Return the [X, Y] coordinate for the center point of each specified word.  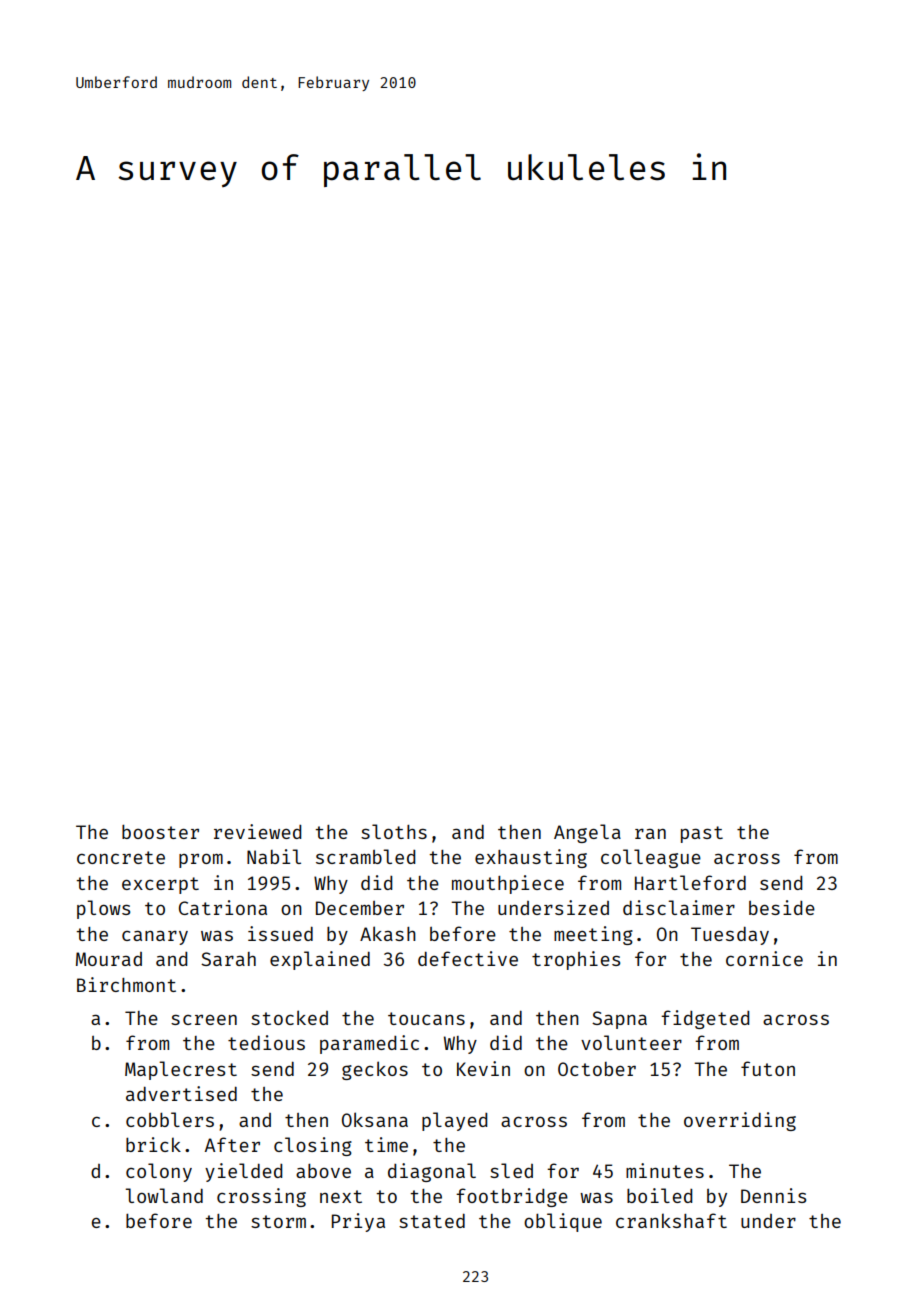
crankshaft [671, 1220]
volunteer [631, 1042]
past [702, 834]
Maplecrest [181, 1070]
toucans [426, 1018]
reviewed [257, 831]
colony [159, 1172]
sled [511, 1170]
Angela [587, 833]
